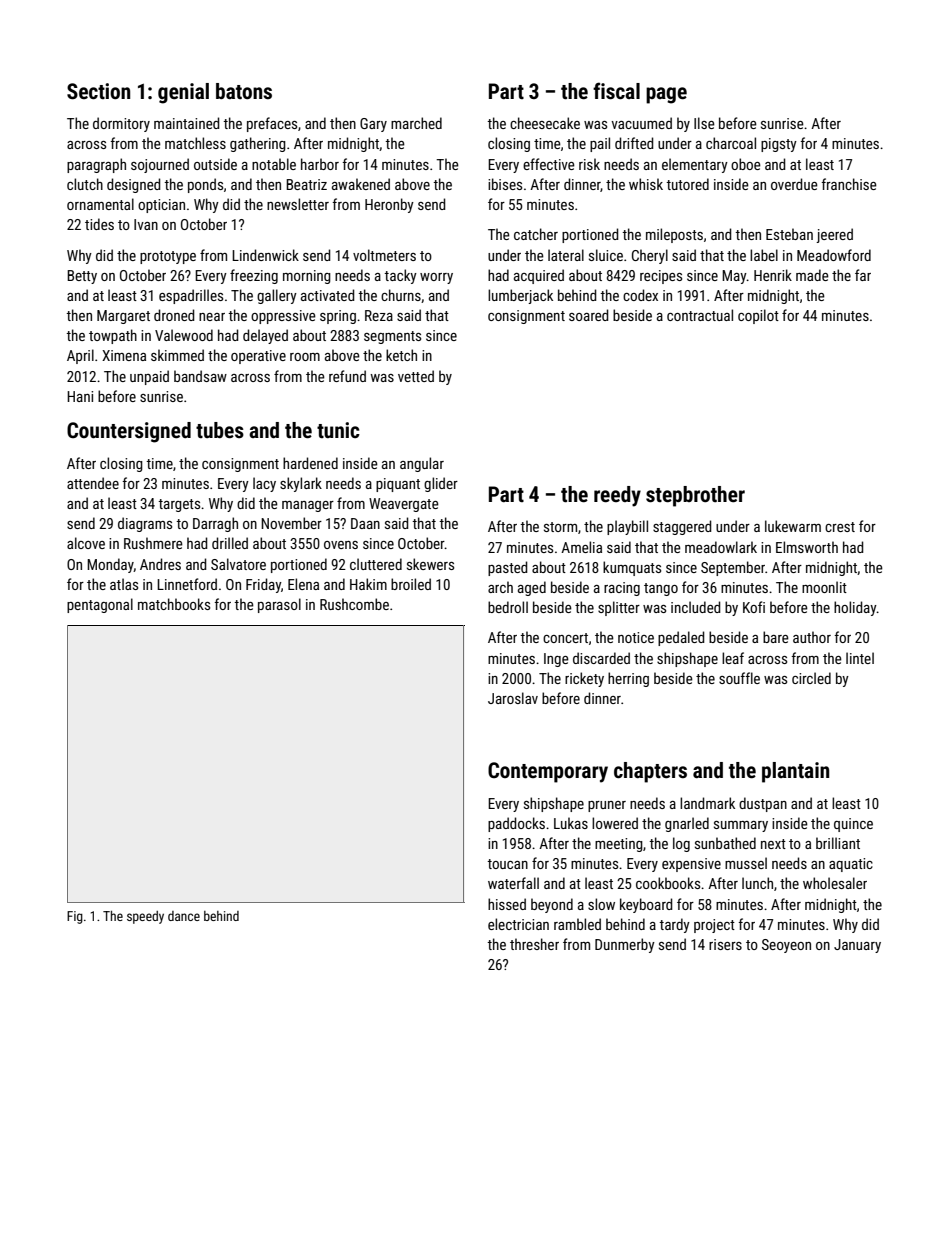 The image size is (952, 1233). What do you see at coordinates (811, 678) in the screenshot?
I see `circled` at bounding box center [811, 678].
